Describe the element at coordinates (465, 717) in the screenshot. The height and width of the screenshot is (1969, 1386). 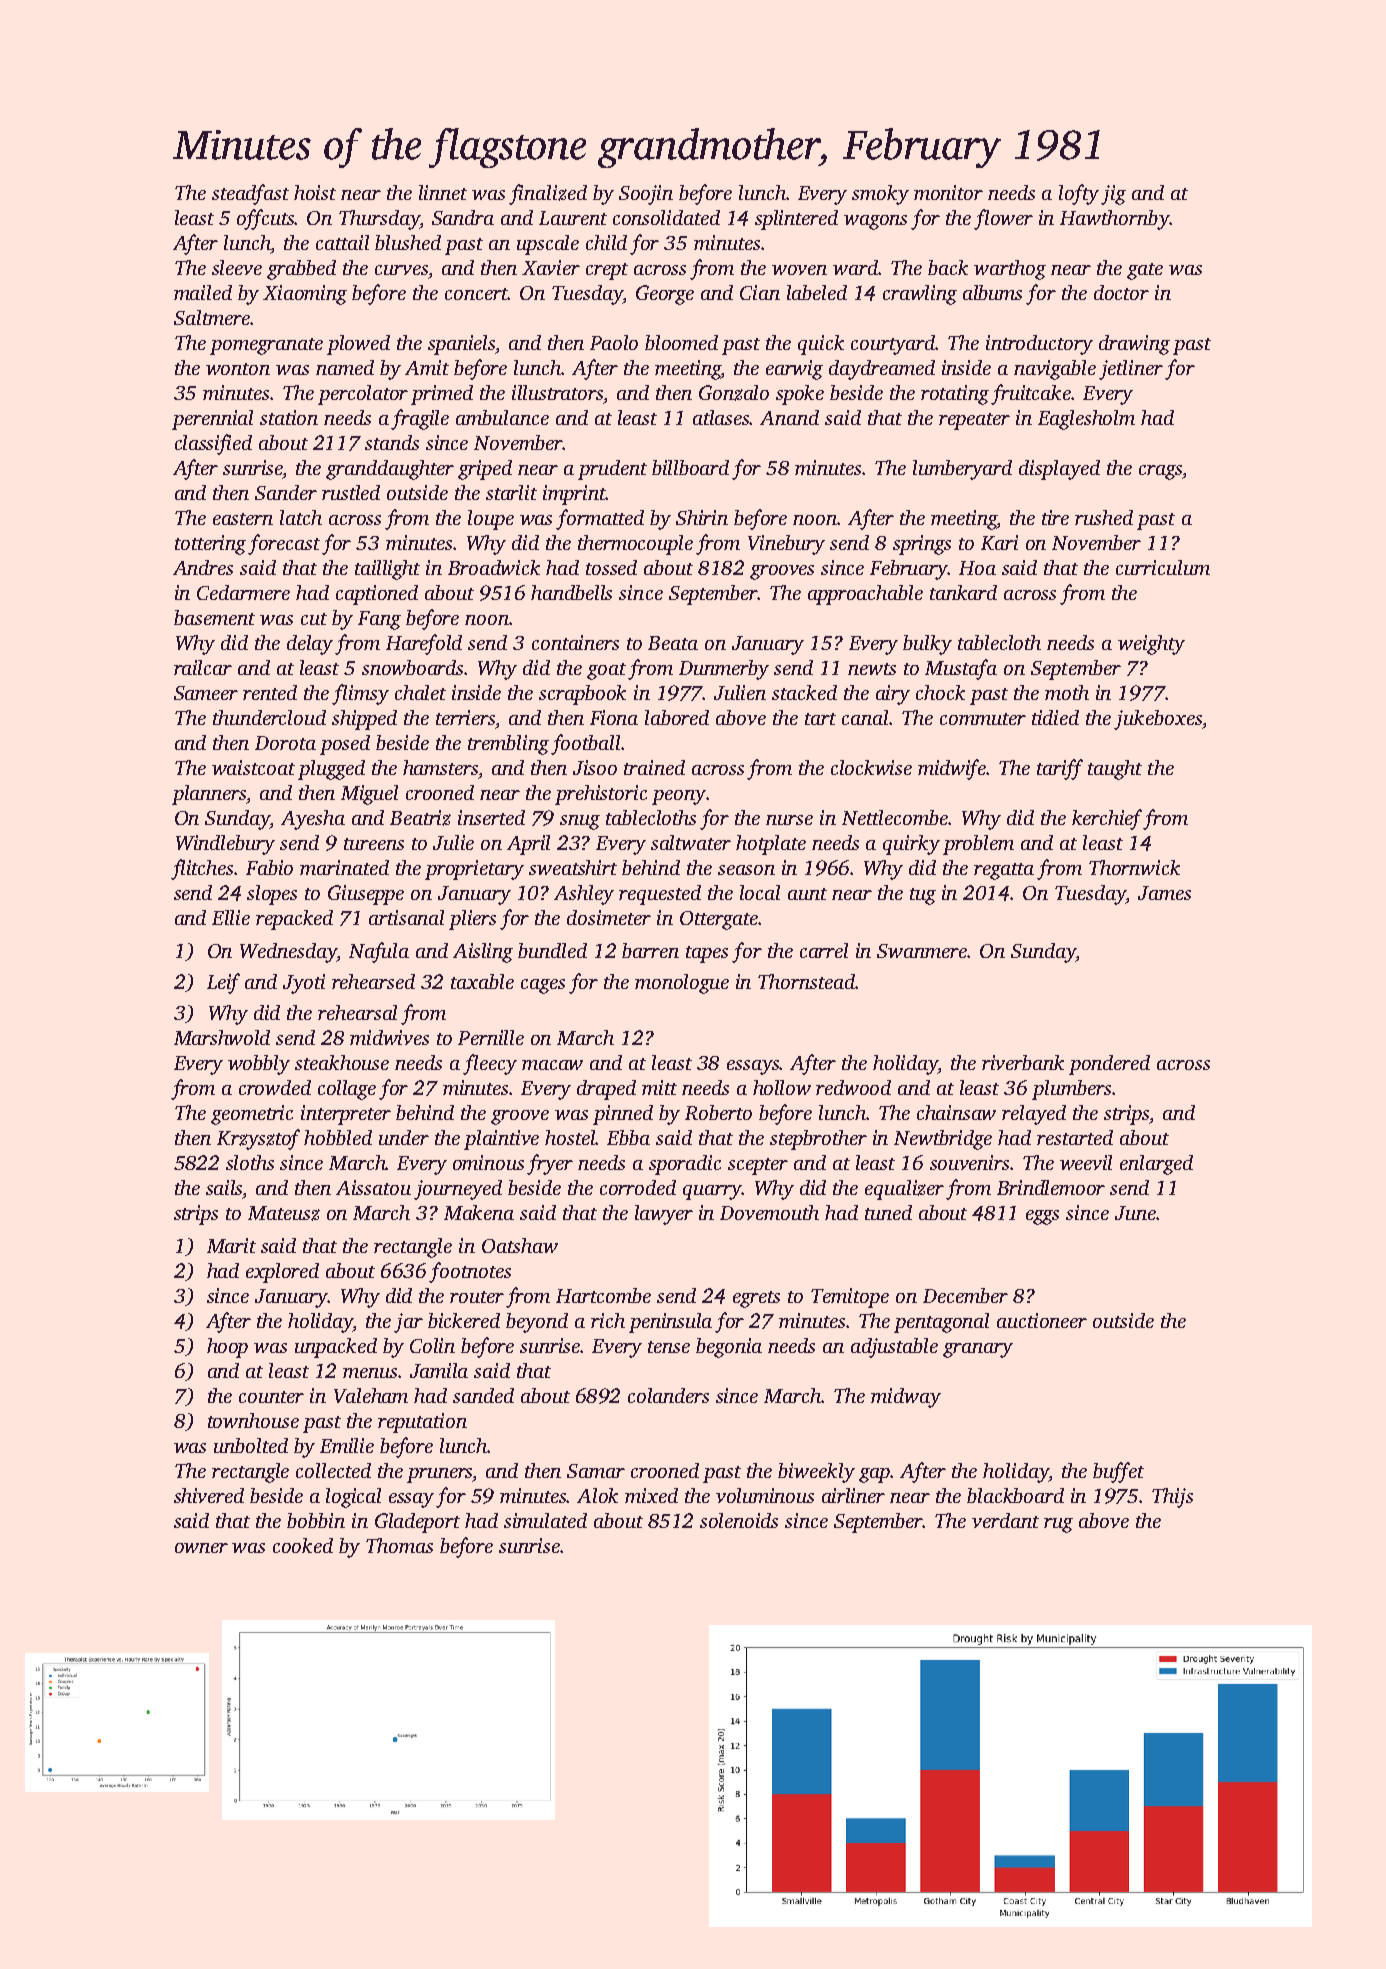
I see `terriers` at that location.
